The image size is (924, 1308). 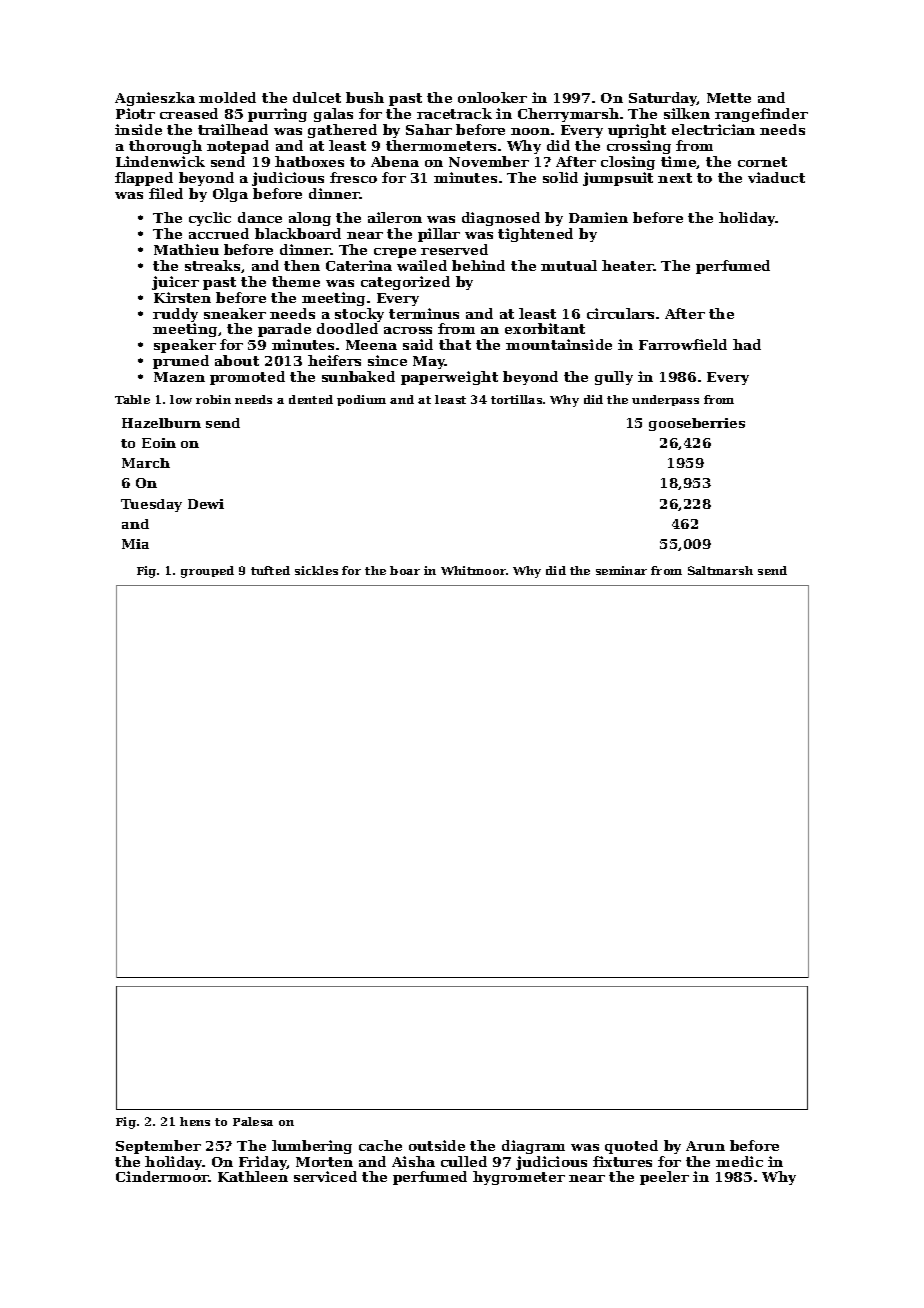 I want to click on Piotr, so click(x=135, y=113).
